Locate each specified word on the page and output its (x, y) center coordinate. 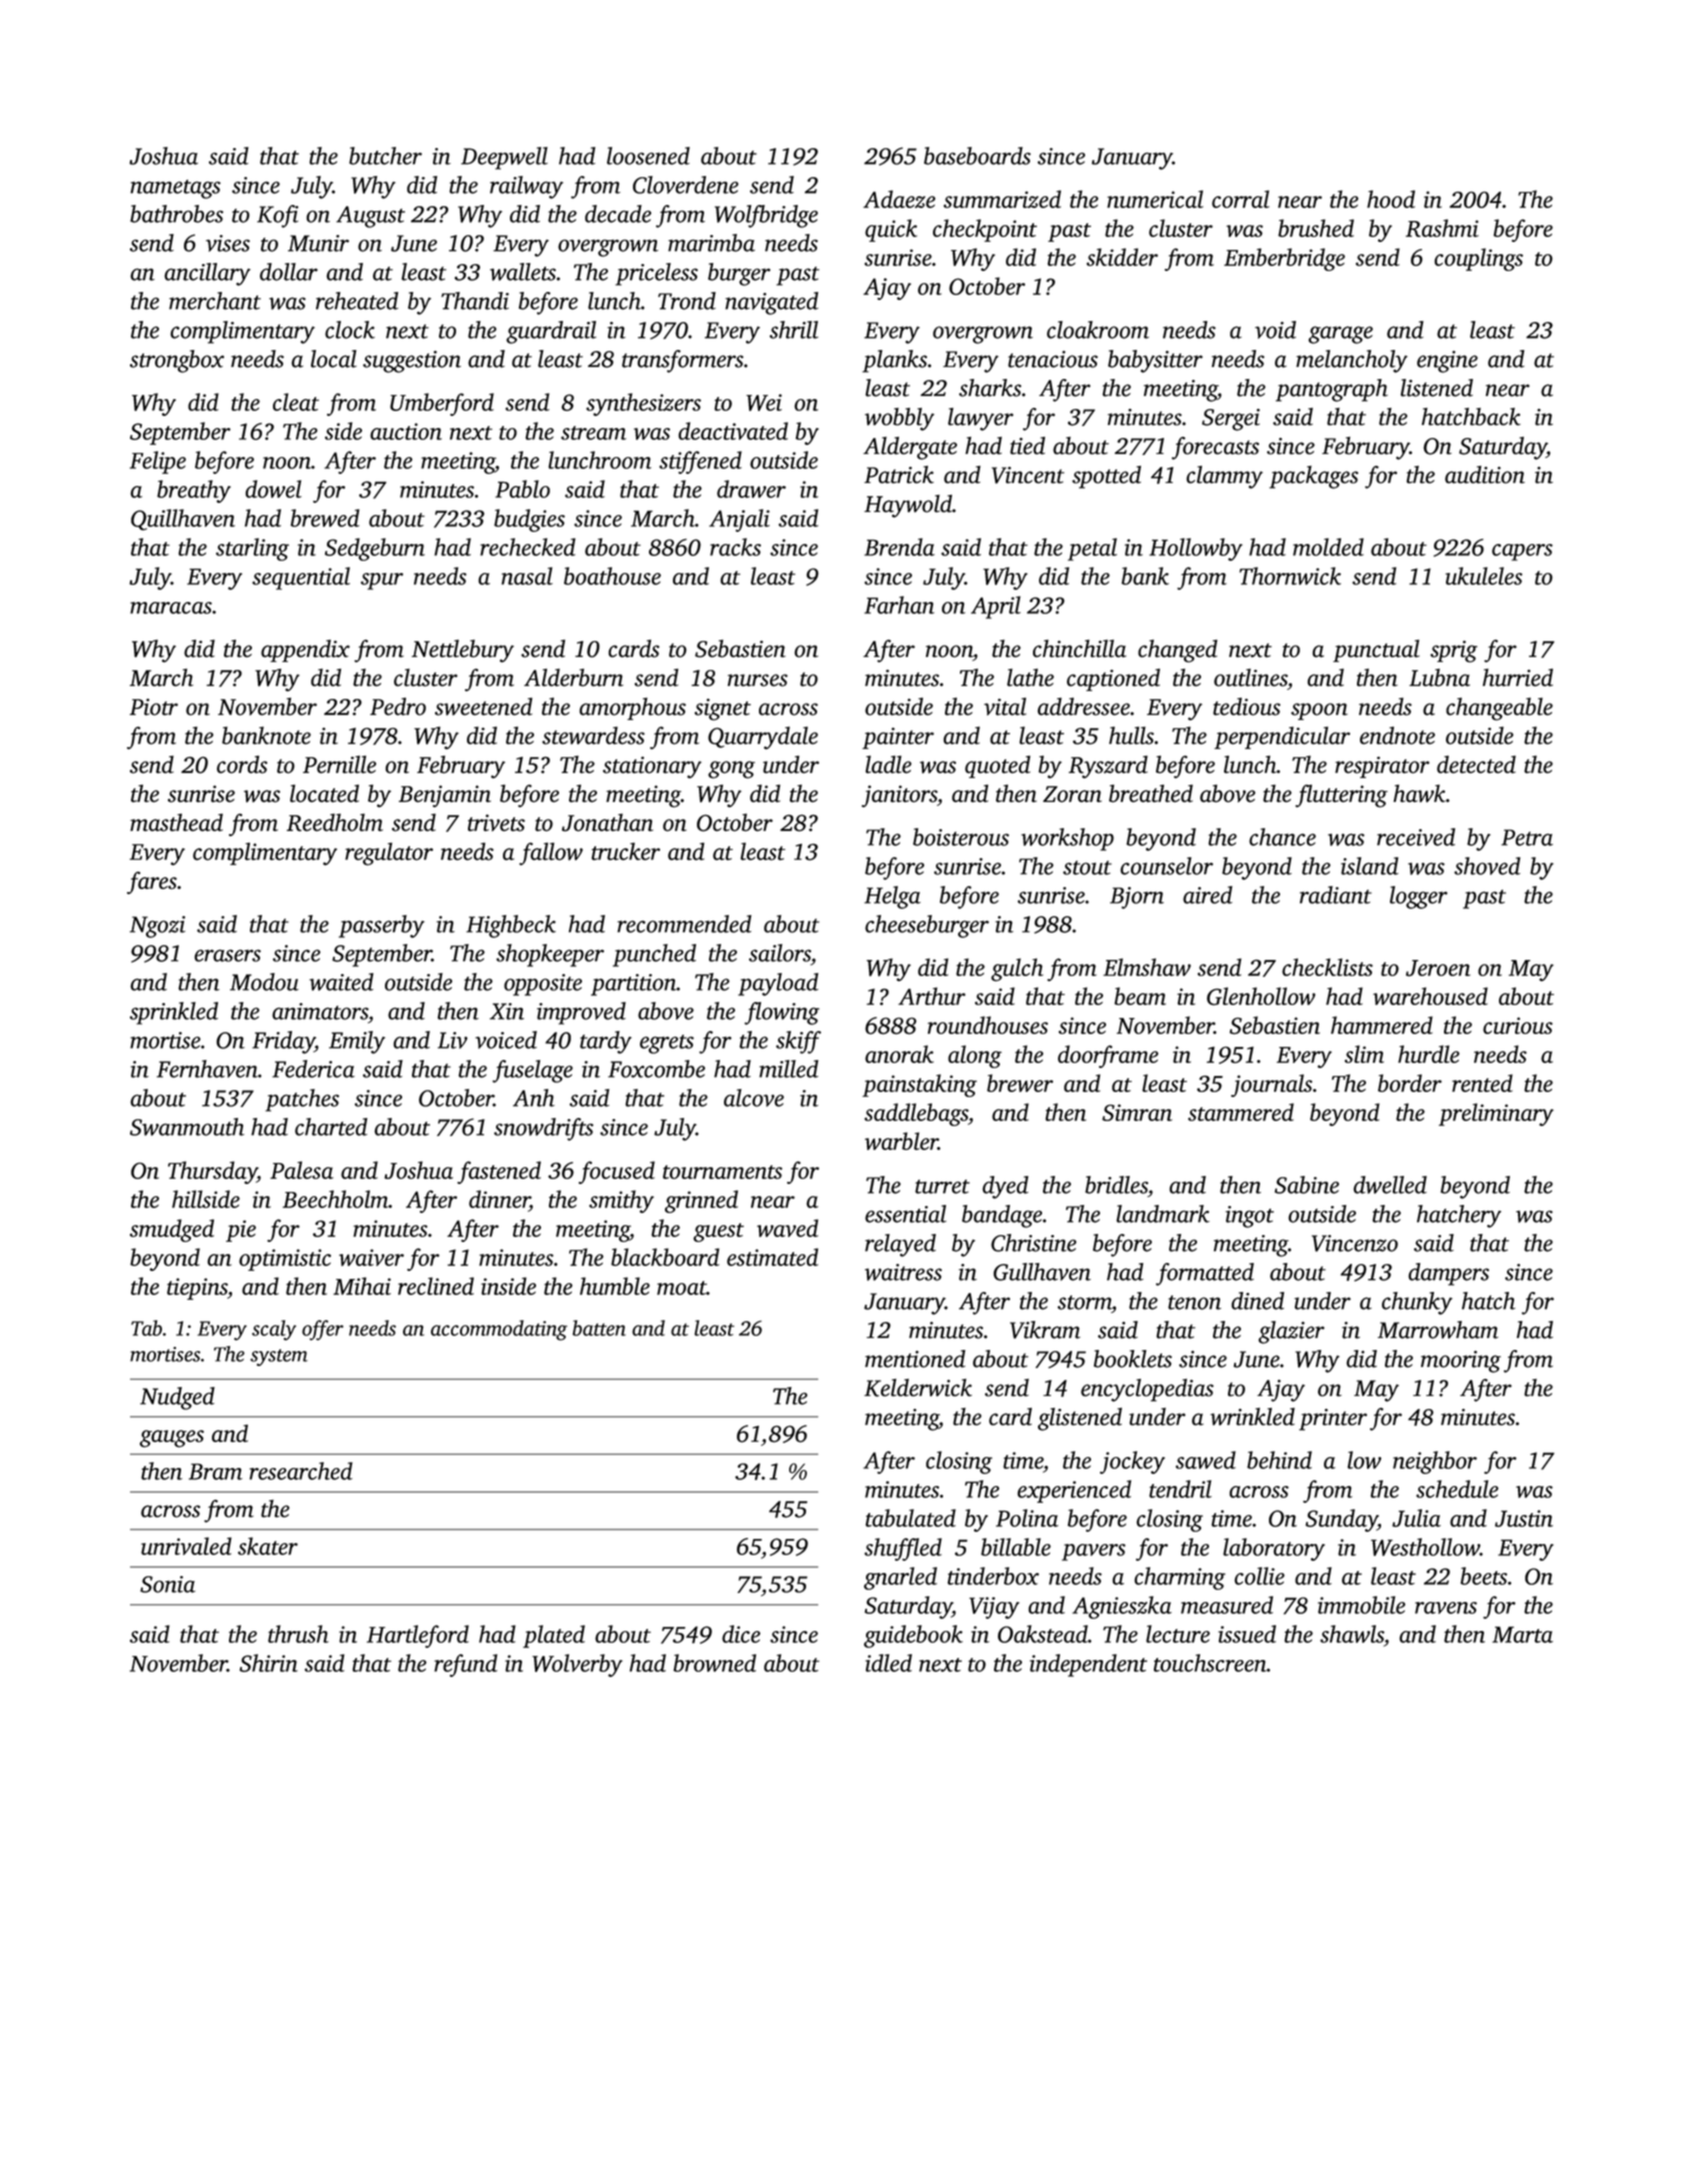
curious (1518, 1025)
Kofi (277, 216)
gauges (172, 1439)
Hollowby (1196, 549)
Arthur (932, 996)
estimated (772, 1257)
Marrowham (1438, 1330)
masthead (176, 822)
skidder (1122, 257)
